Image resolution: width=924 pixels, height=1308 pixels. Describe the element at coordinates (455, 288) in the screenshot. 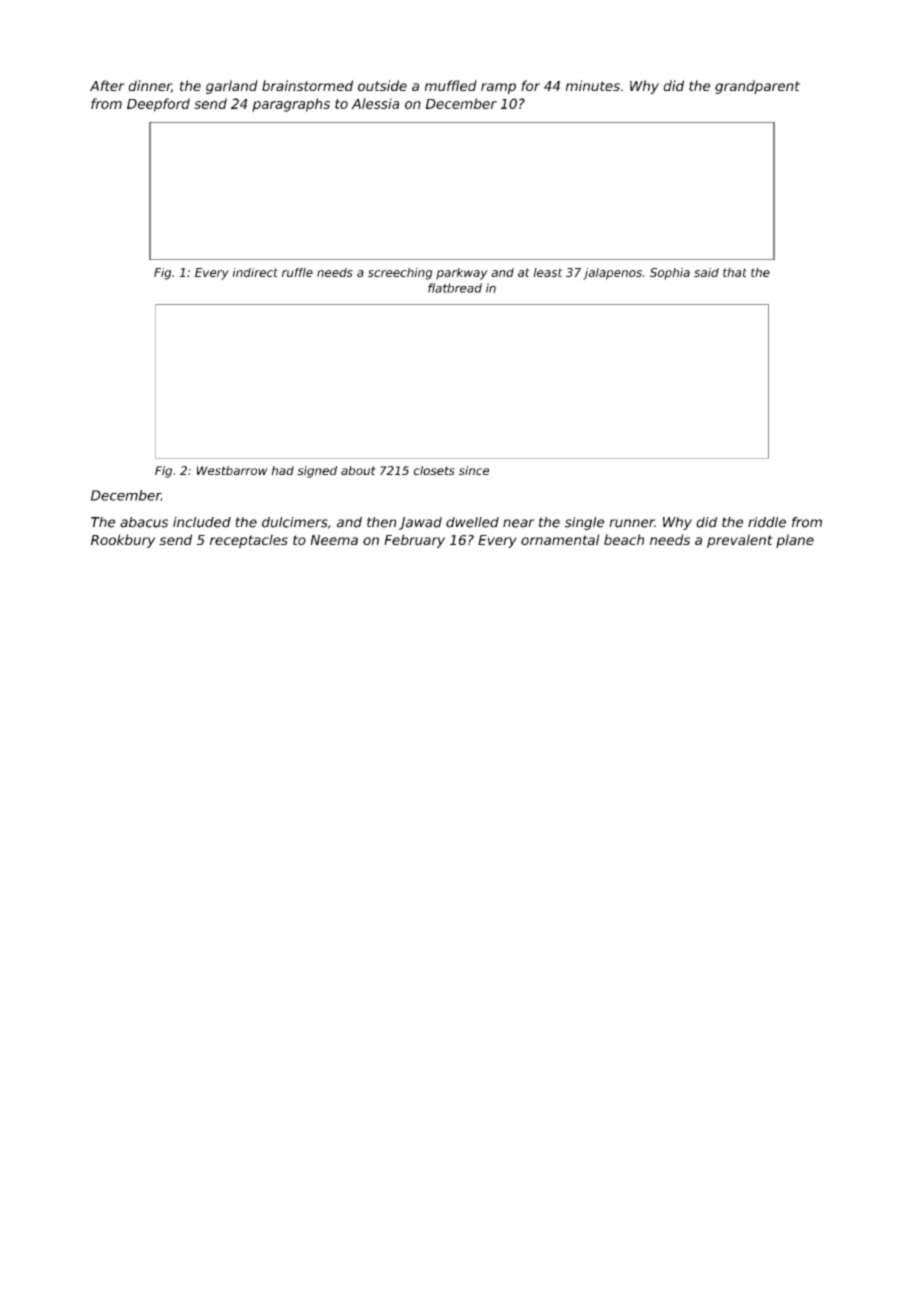

I see `flatbread` at that location.
